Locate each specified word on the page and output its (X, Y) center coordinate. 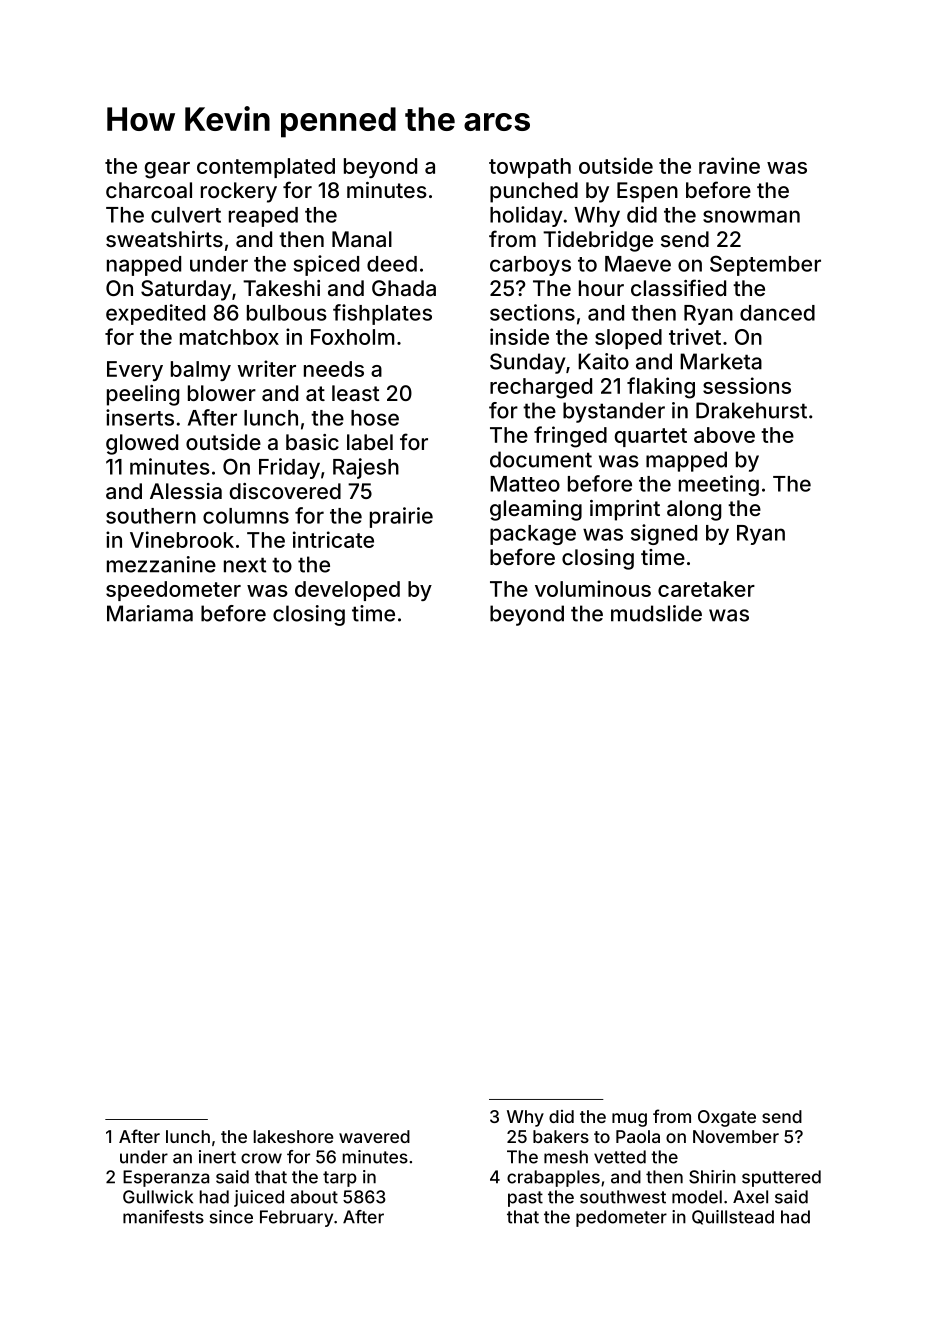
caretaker (706, 589)
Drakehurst (751, 410)
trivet (695, 336)
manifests (163, 1217)
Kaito (603, 361)
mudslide (656, 613)
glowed (142, 444)
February (296, 1218)
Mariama (150, 613)
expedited (155, 314)
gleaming (536, 510)
